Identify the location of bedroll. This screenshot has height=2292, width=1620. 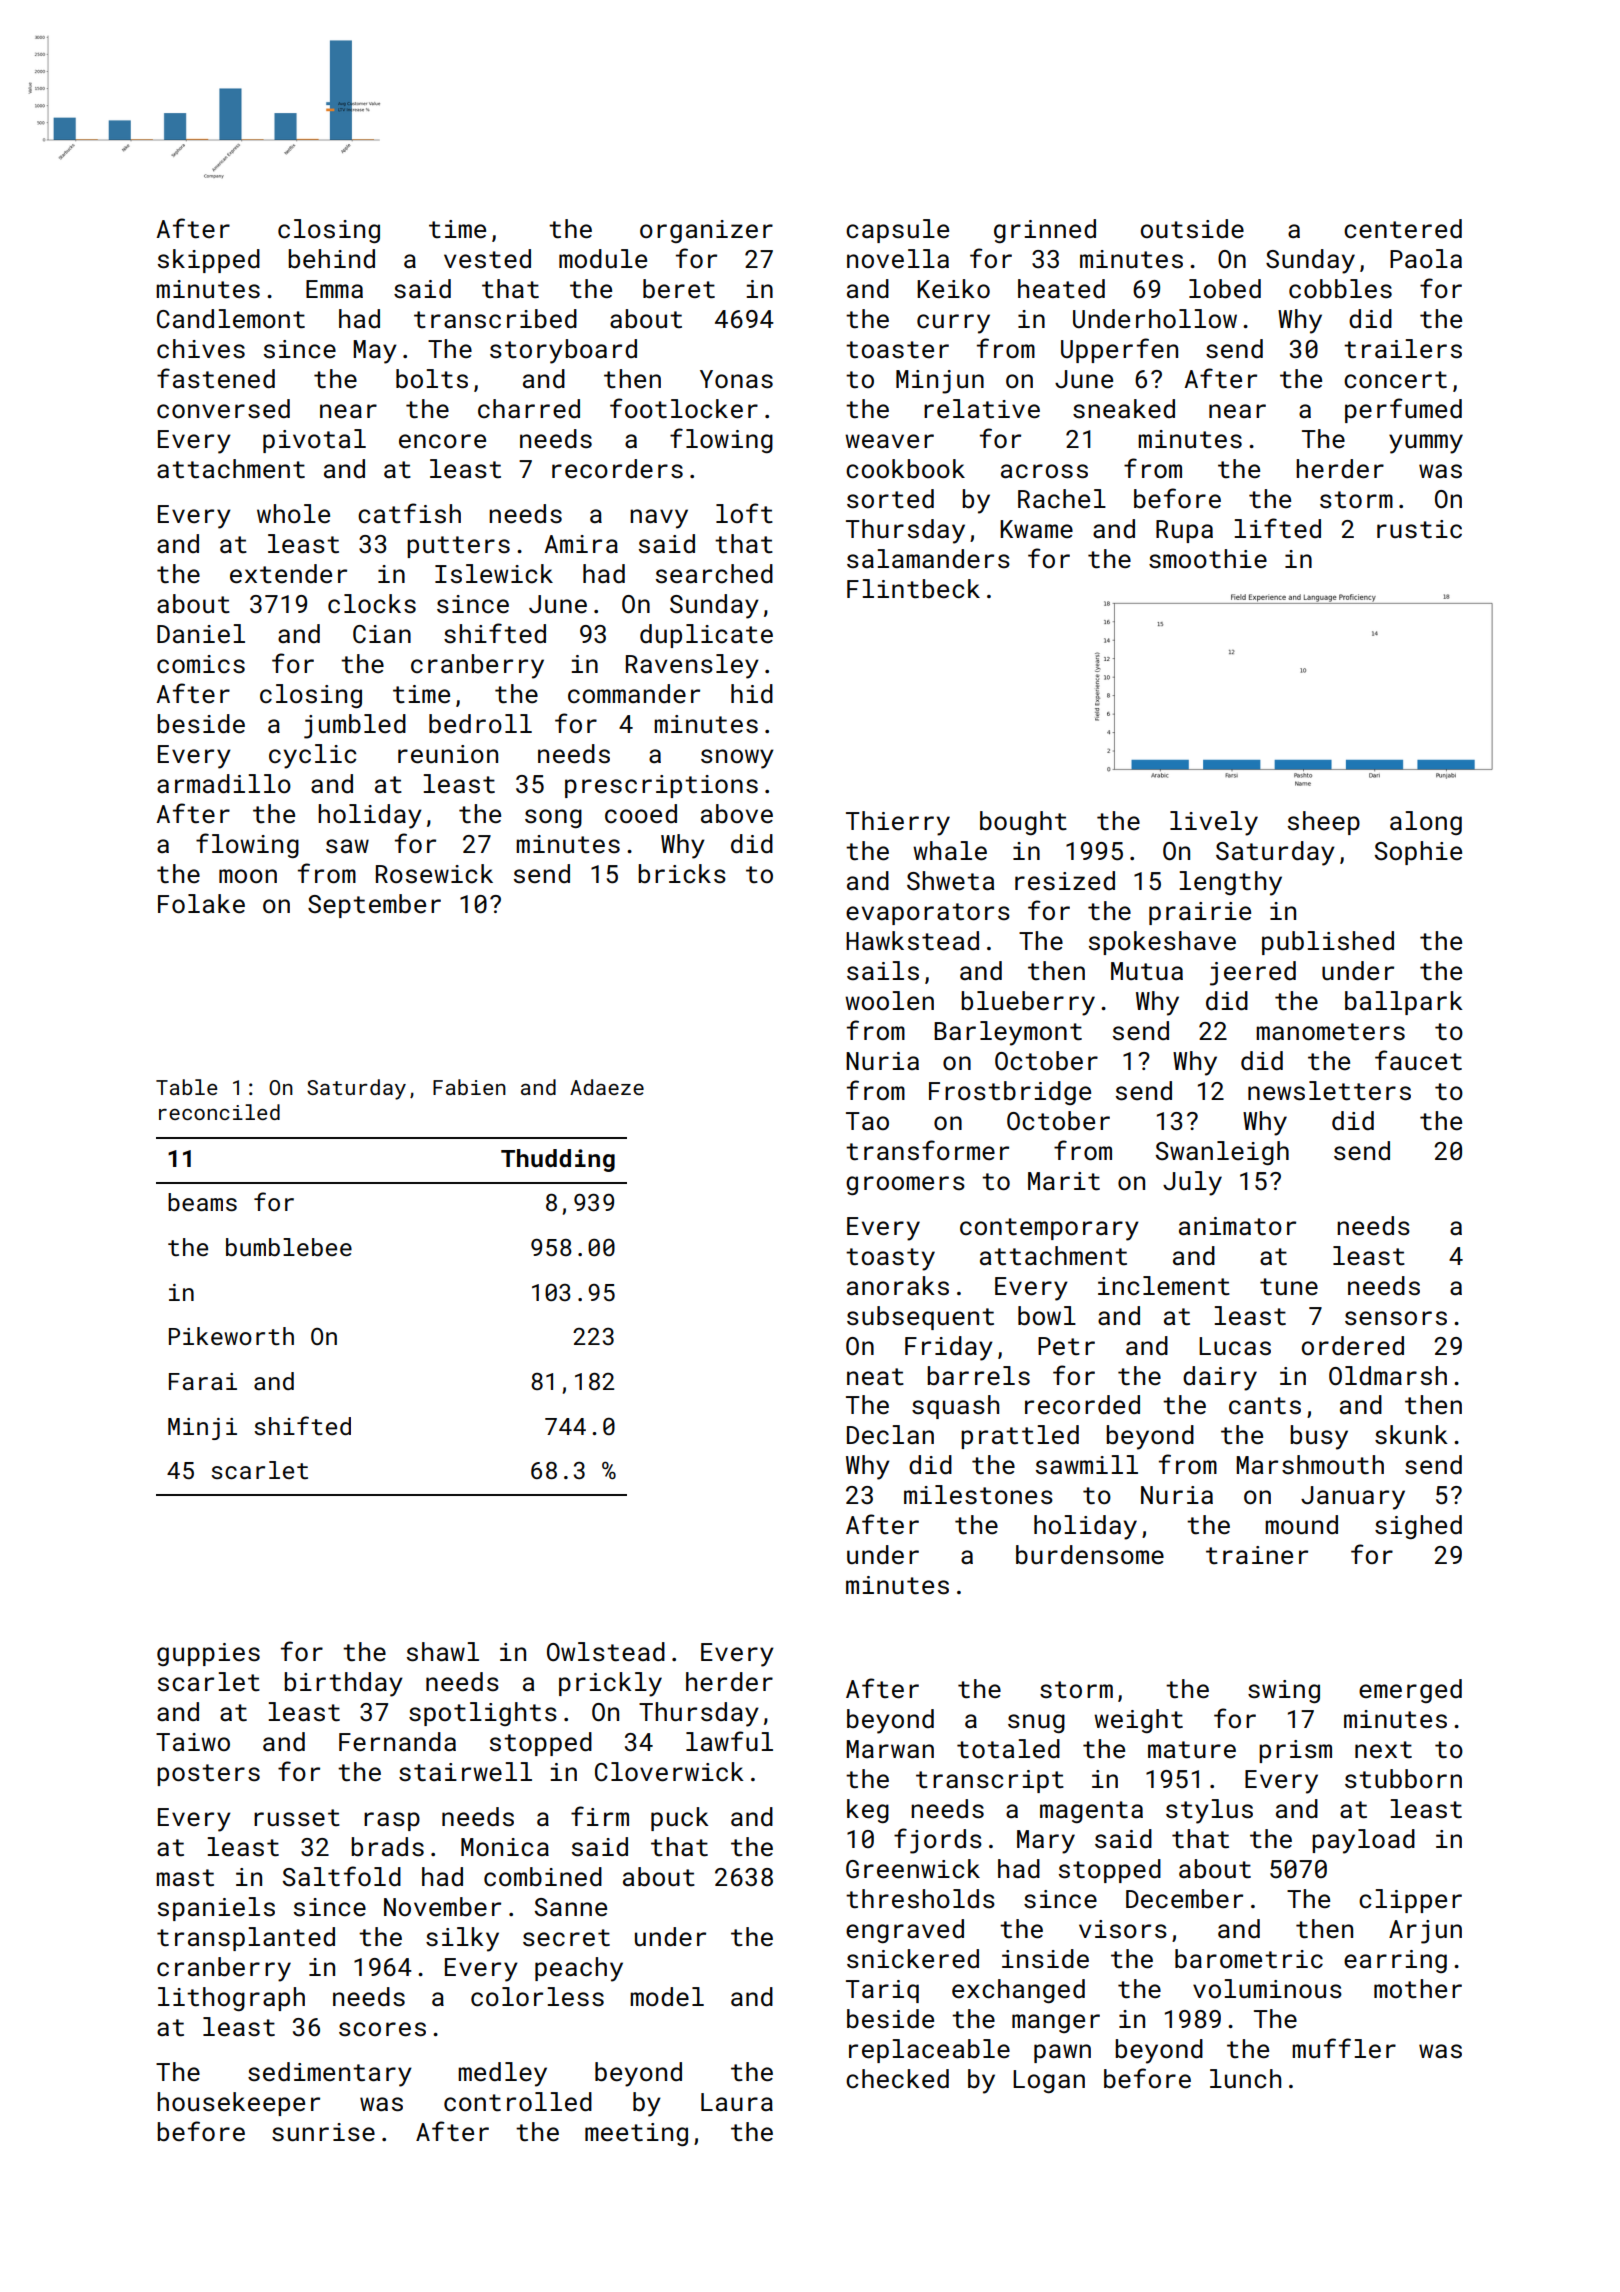
(480, 724).
